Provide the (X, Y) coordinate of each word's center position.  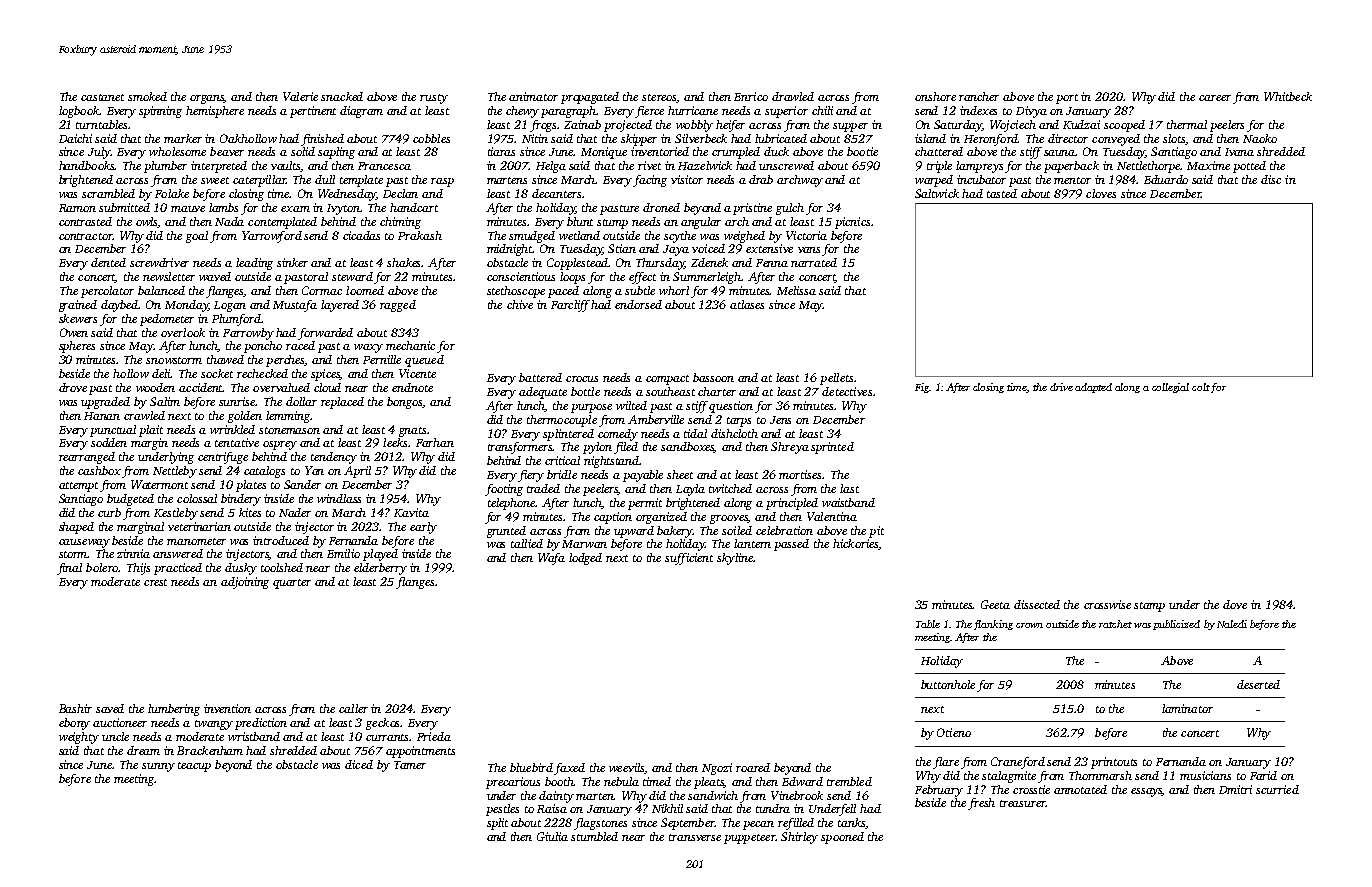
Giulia (552, 836)
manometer (196, 541)
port (1067, 99)
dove (1235, 604)
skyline (735, 559)
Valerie (300, 96)
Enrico (751, 96)
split (497, 824)
